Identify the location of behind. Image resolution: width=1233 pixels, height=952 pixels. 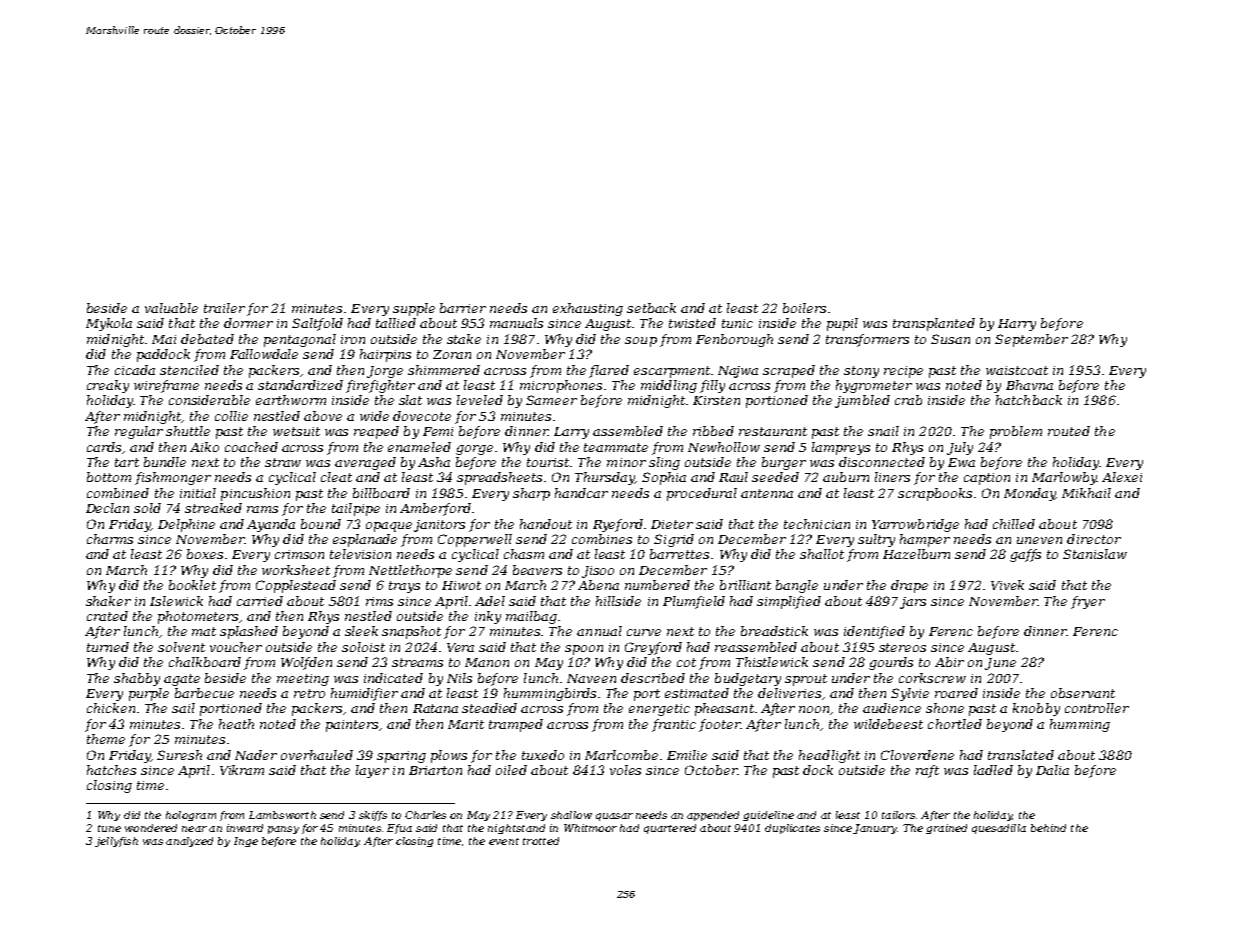
(1048, 828).
